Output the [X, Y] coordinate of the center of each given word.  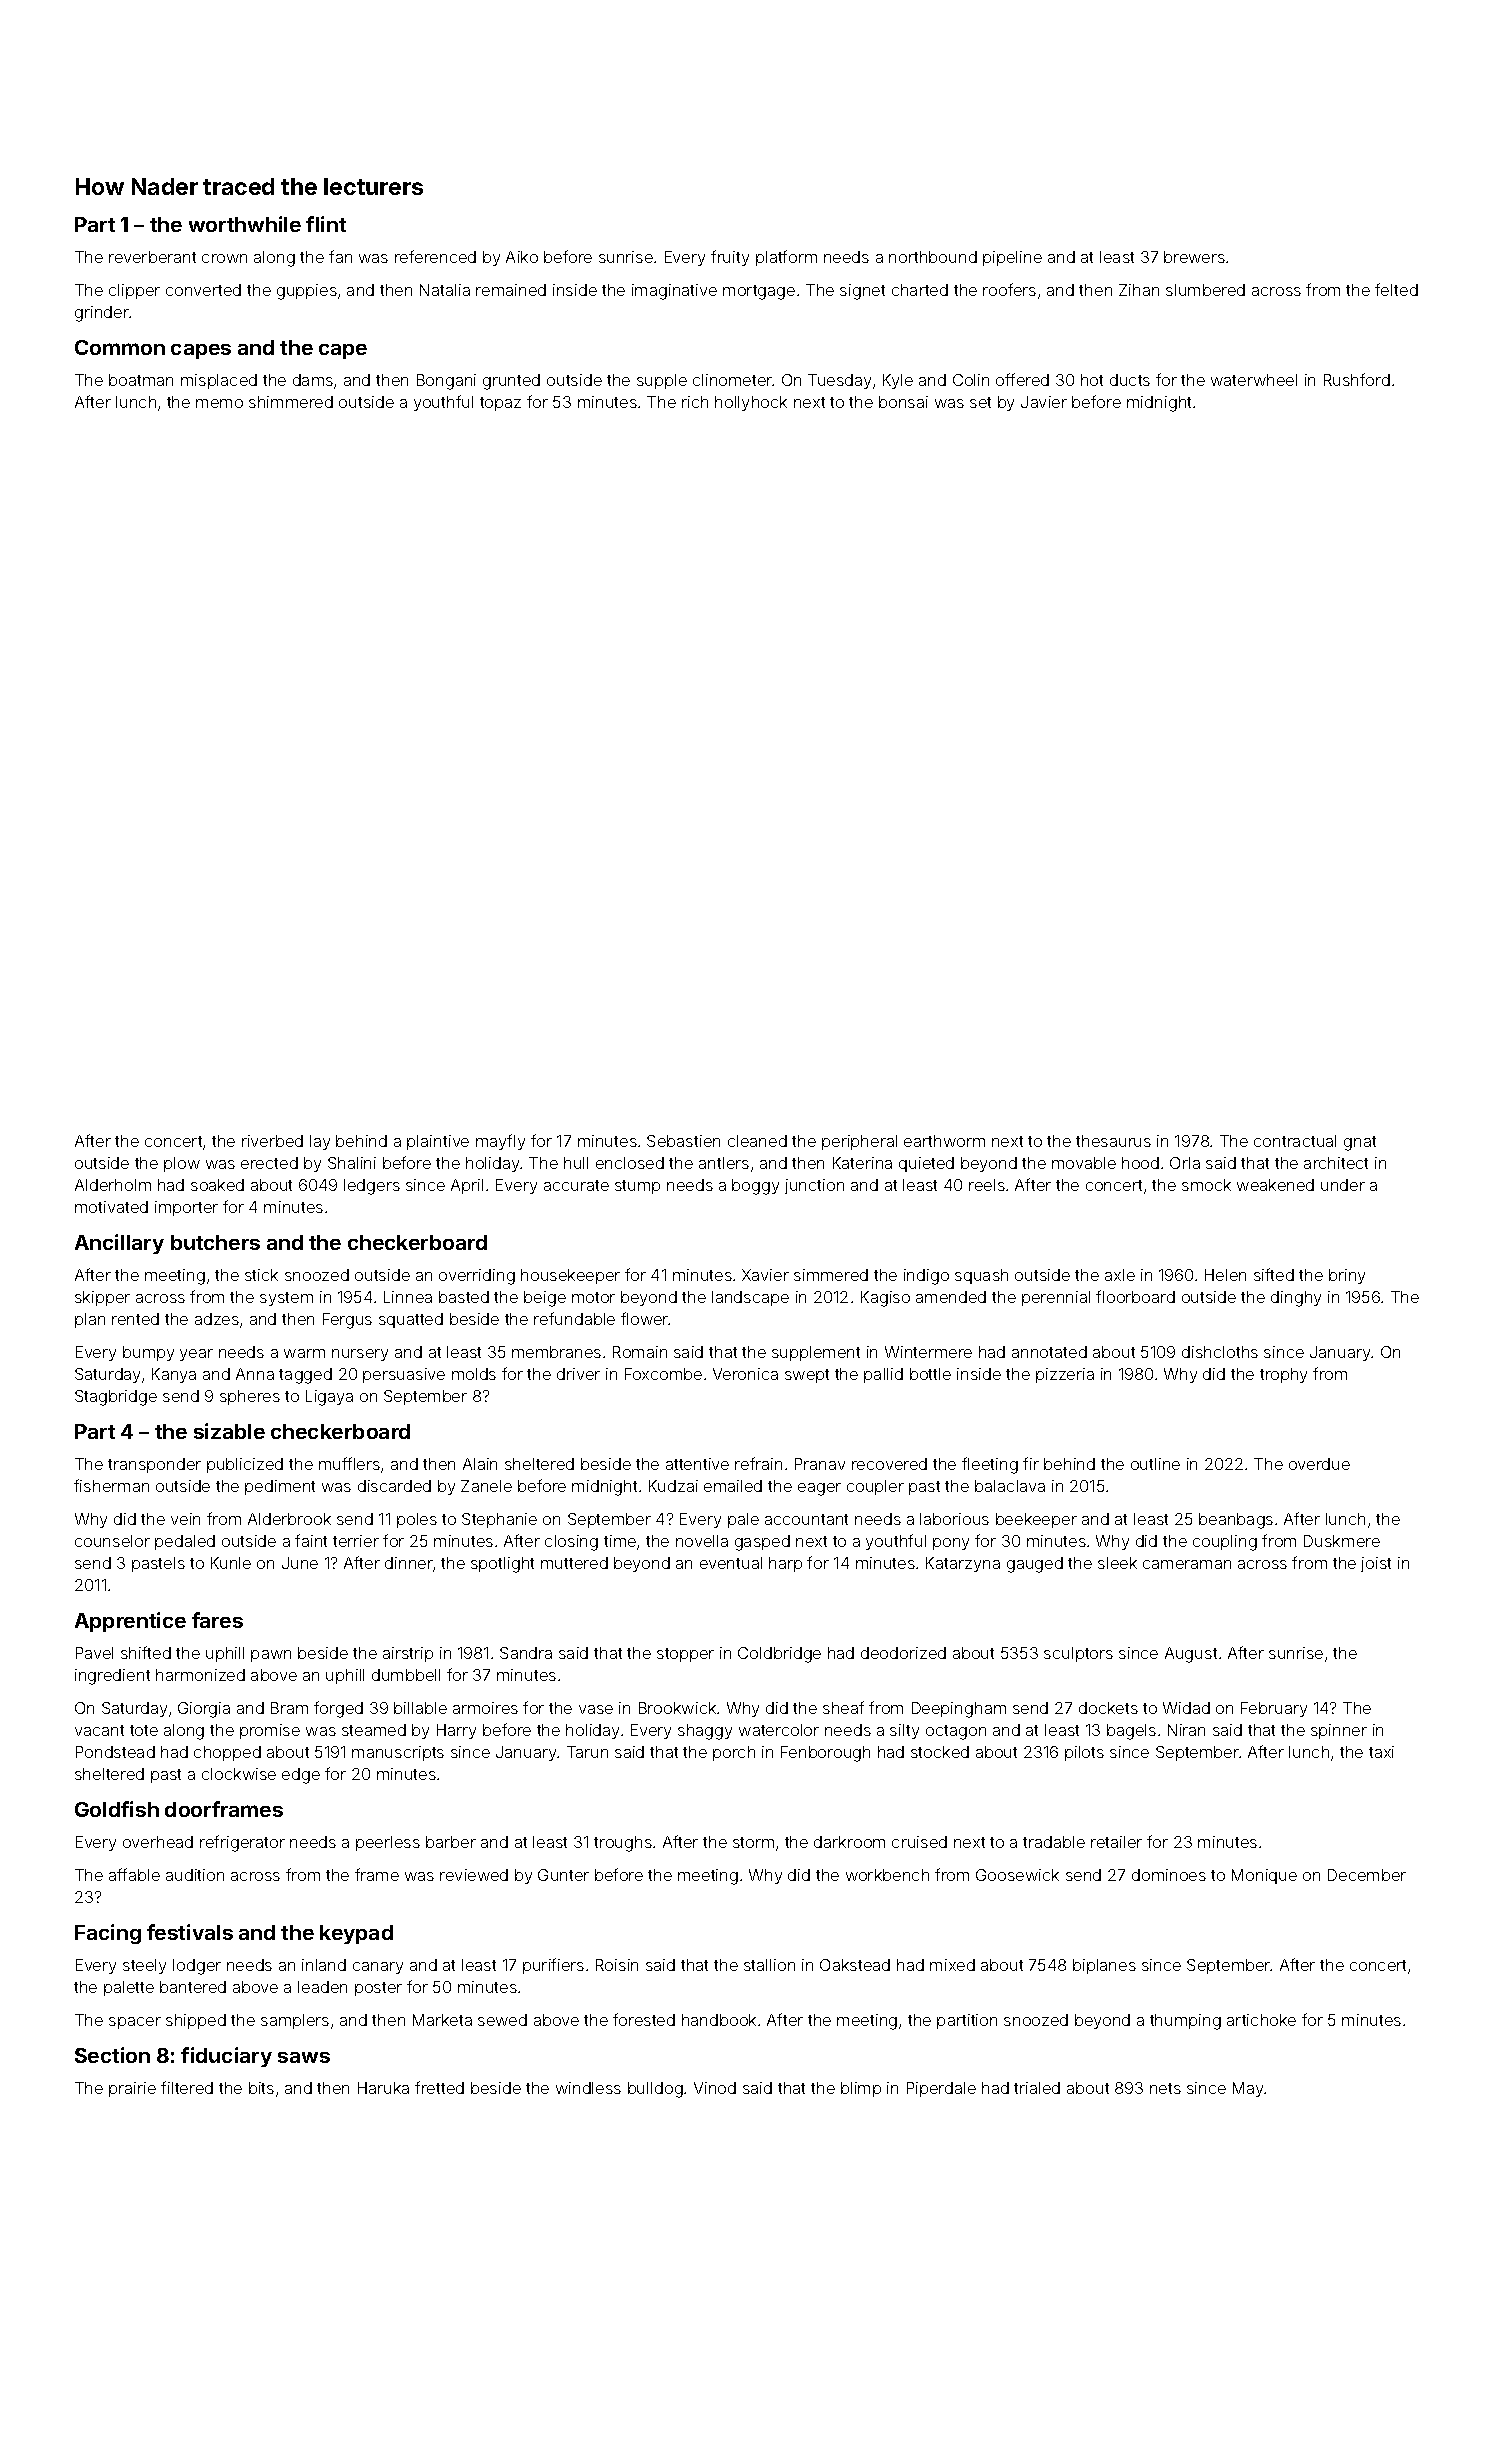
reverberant [152, 257]
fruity [730, 258]
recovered [889, 1464]
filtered [187, 2087]
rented [135, 1319]
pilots [1084, 1753]
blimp [861, 2089]
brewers [1194, 257]
